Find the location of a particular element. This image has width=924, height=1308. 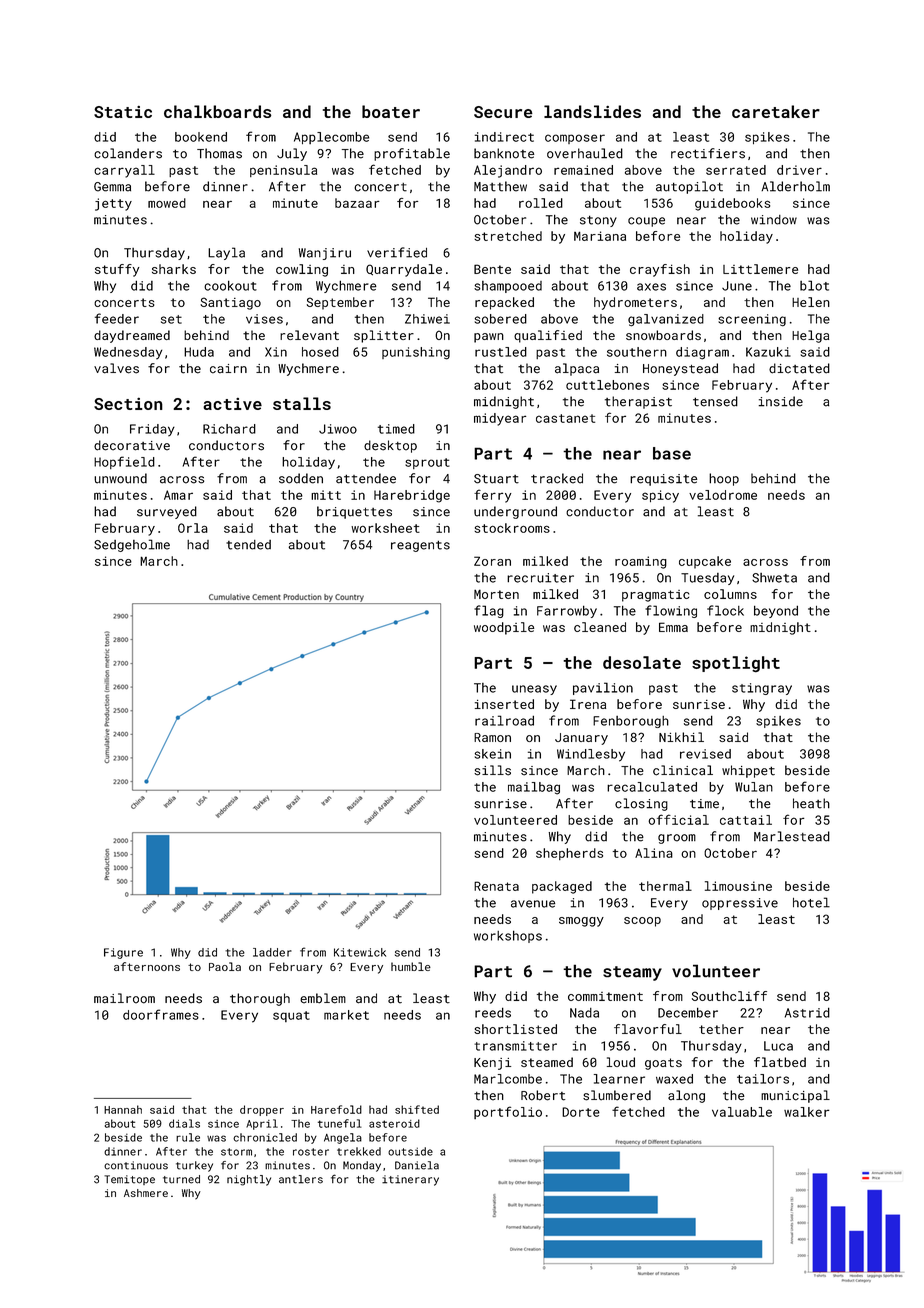

Helga is located at coordinates (810, 336).
